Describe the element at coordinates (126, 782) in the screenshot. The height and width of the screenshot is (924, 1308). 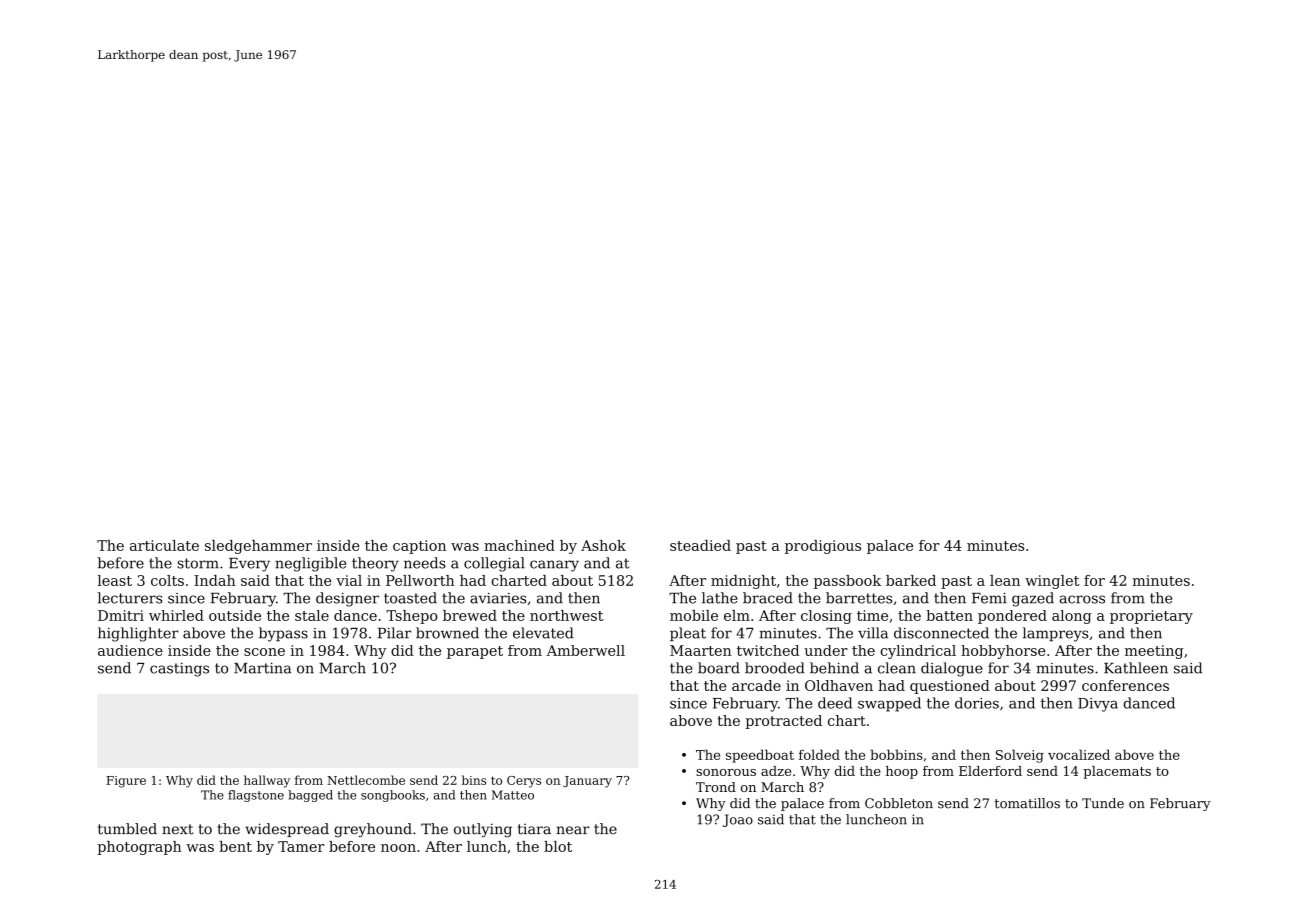
I see `Figure` at that location.
